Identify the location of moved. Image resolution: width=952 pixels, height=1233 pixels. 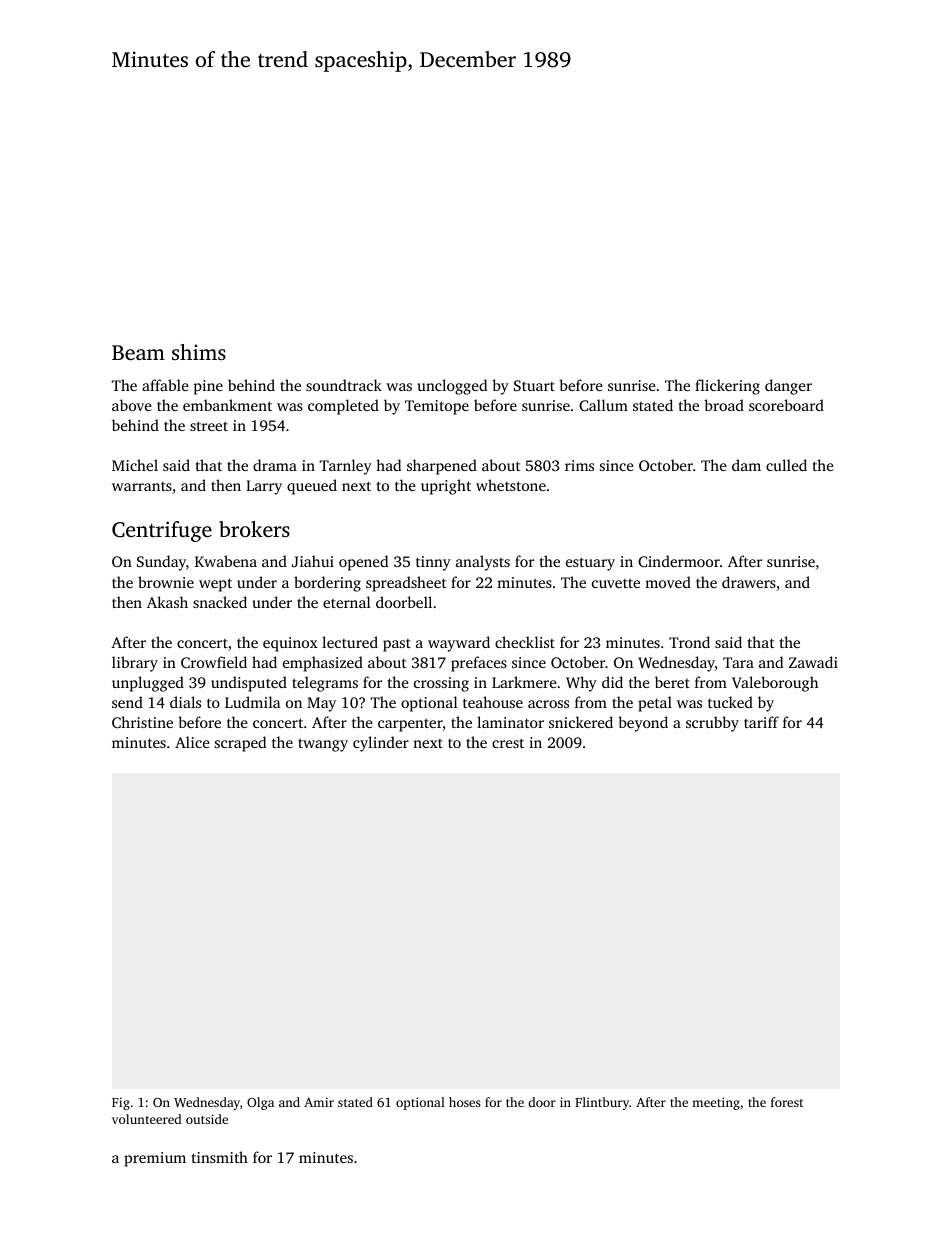
(668, 582).
